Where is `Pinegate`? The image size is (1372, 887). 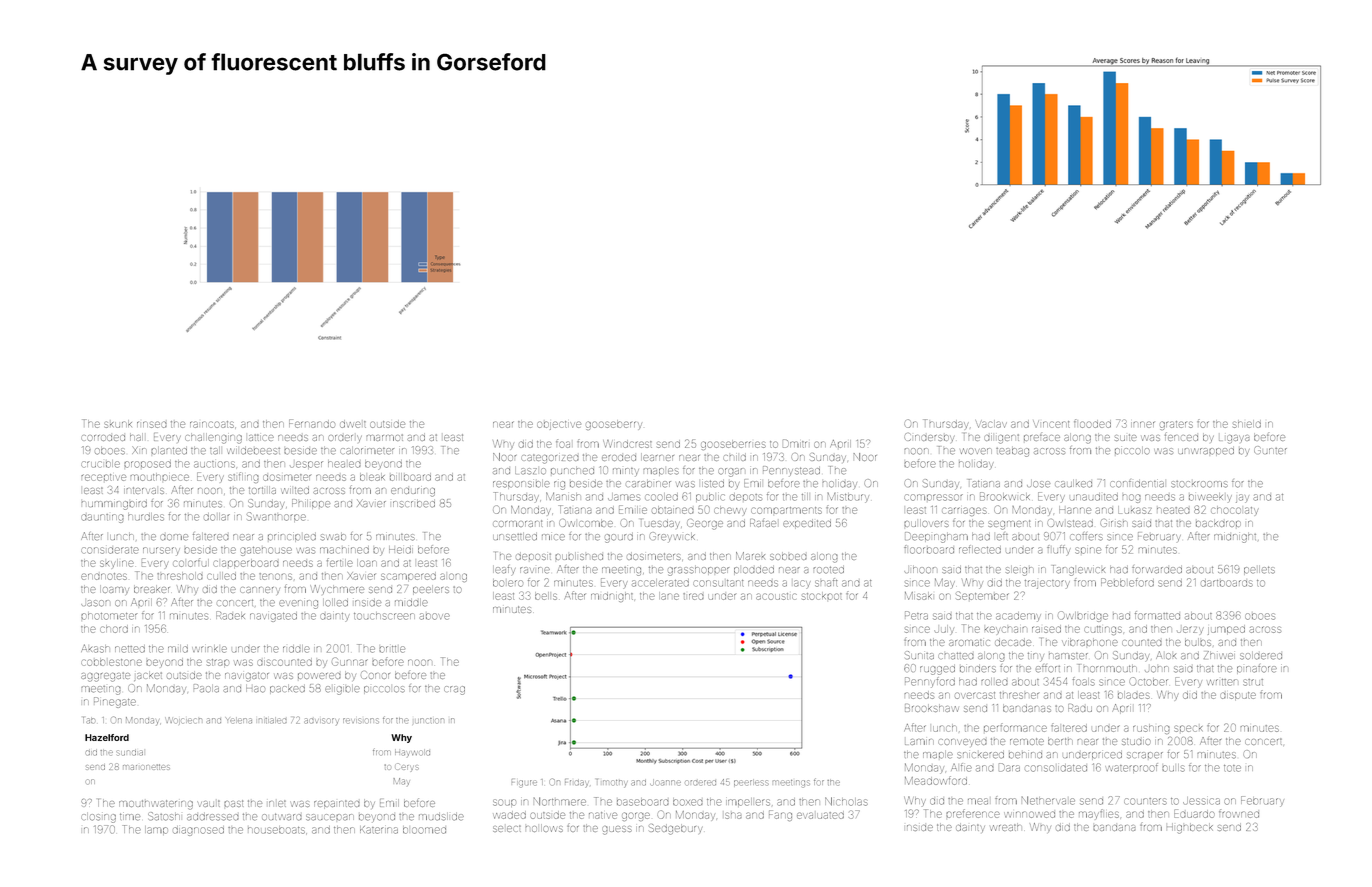
Pinegate is located at coordinates (115, 702).
